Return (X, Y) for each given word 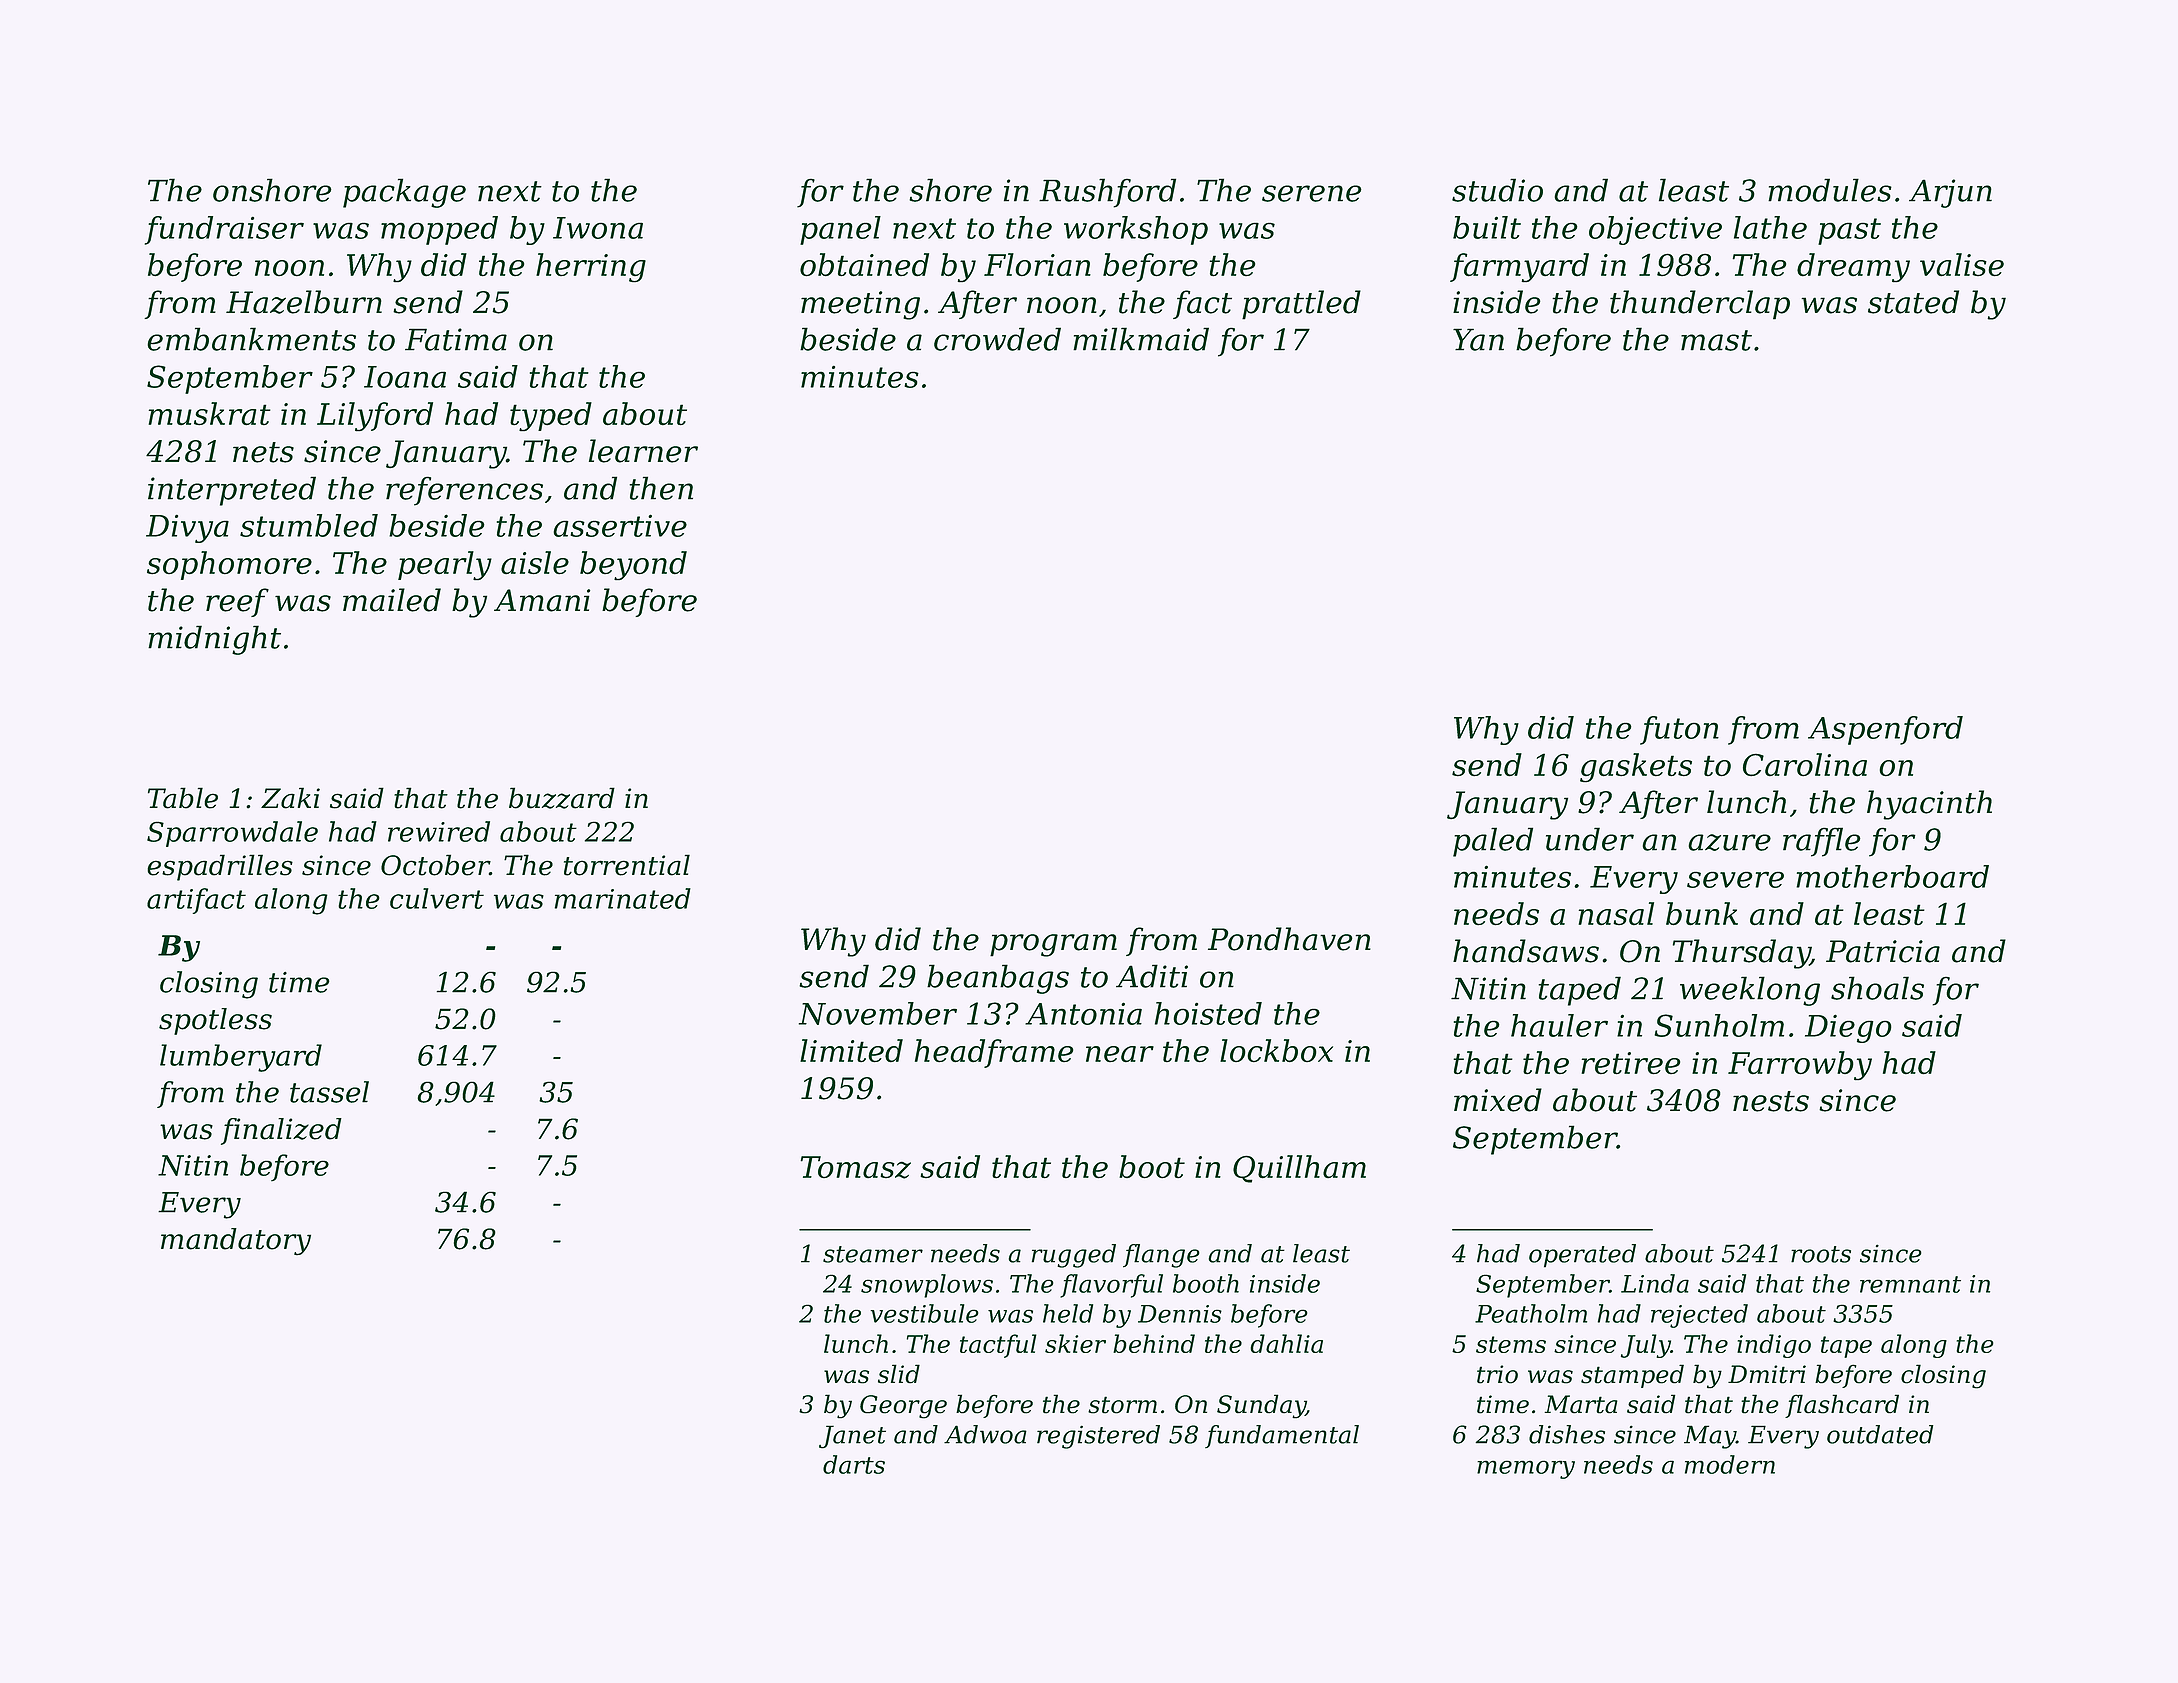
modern (1730, 1464)
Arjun (1950, 193)
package (404, 193)
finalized (281, 1131)
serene (1312, 193)
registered (1098, 1437)
